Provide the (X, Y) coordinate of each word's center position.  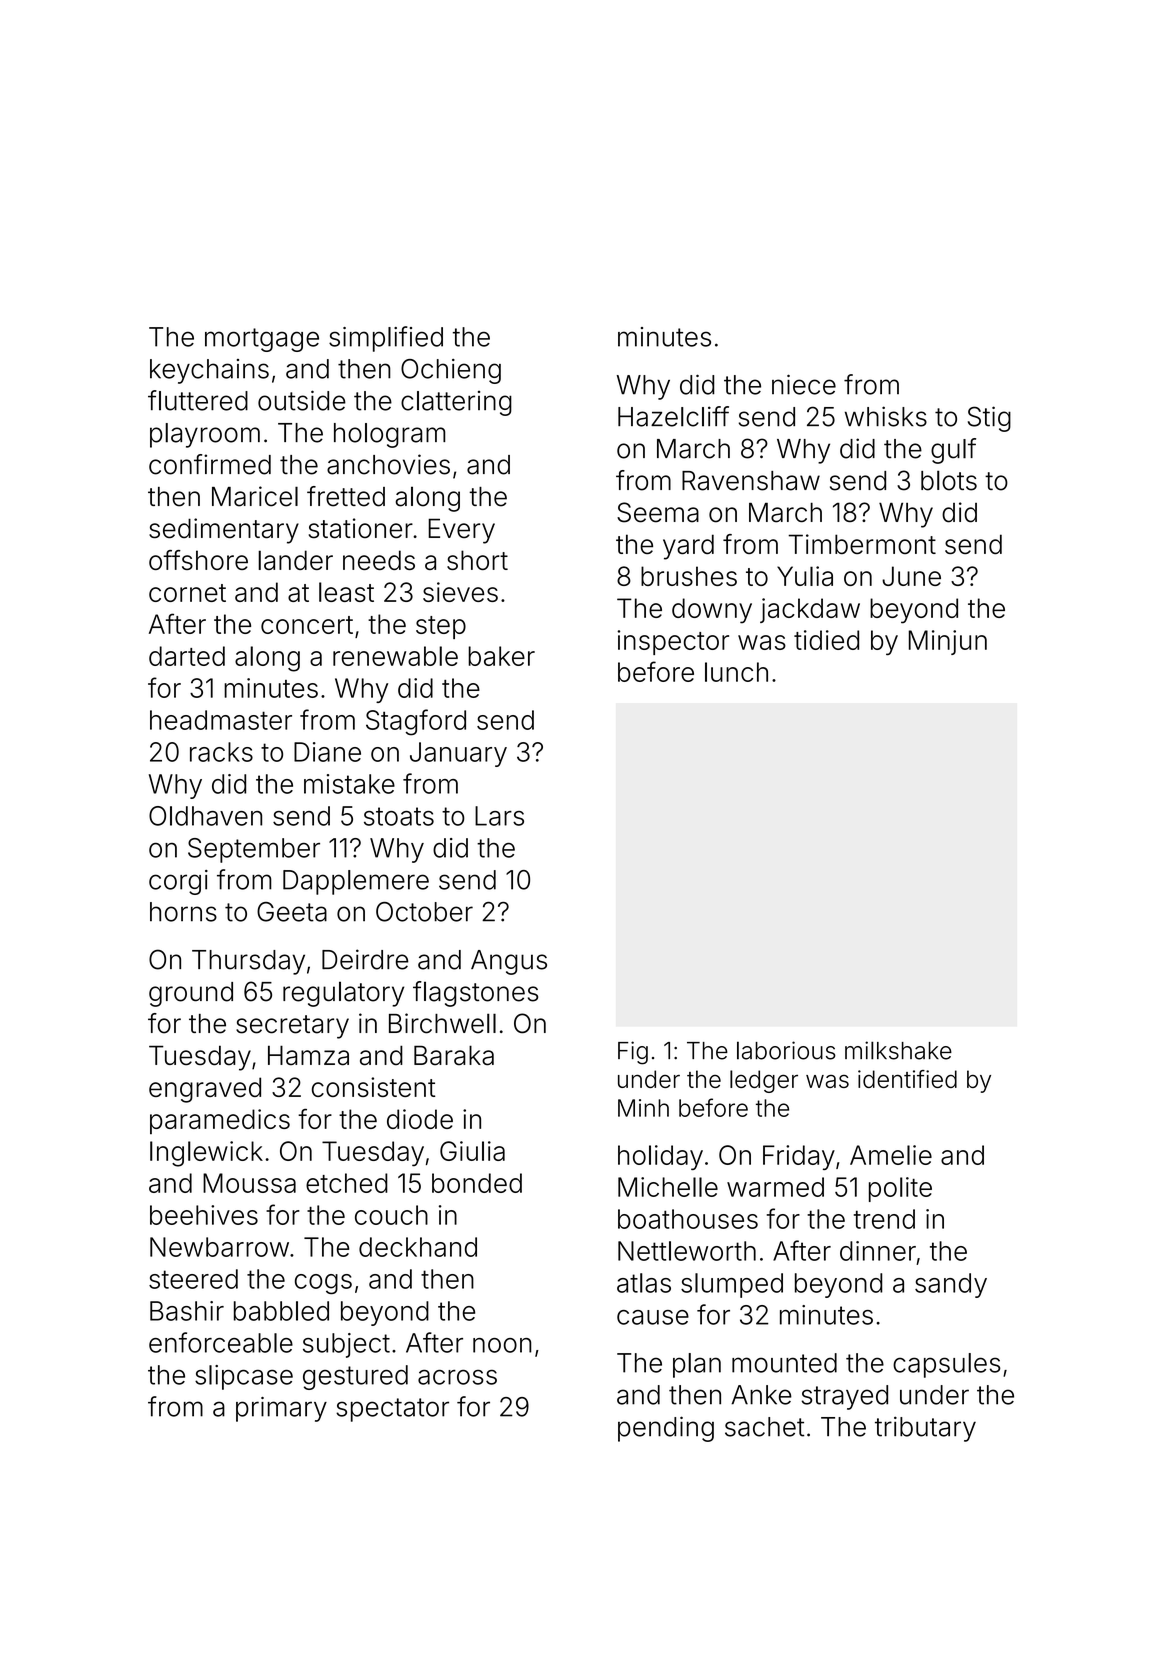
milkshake (898, 1050)
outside (302, 400)
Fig (633, 1053)
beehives (204, 1215)
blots (949, 480)
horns (183, 912)
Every (461, 531)
